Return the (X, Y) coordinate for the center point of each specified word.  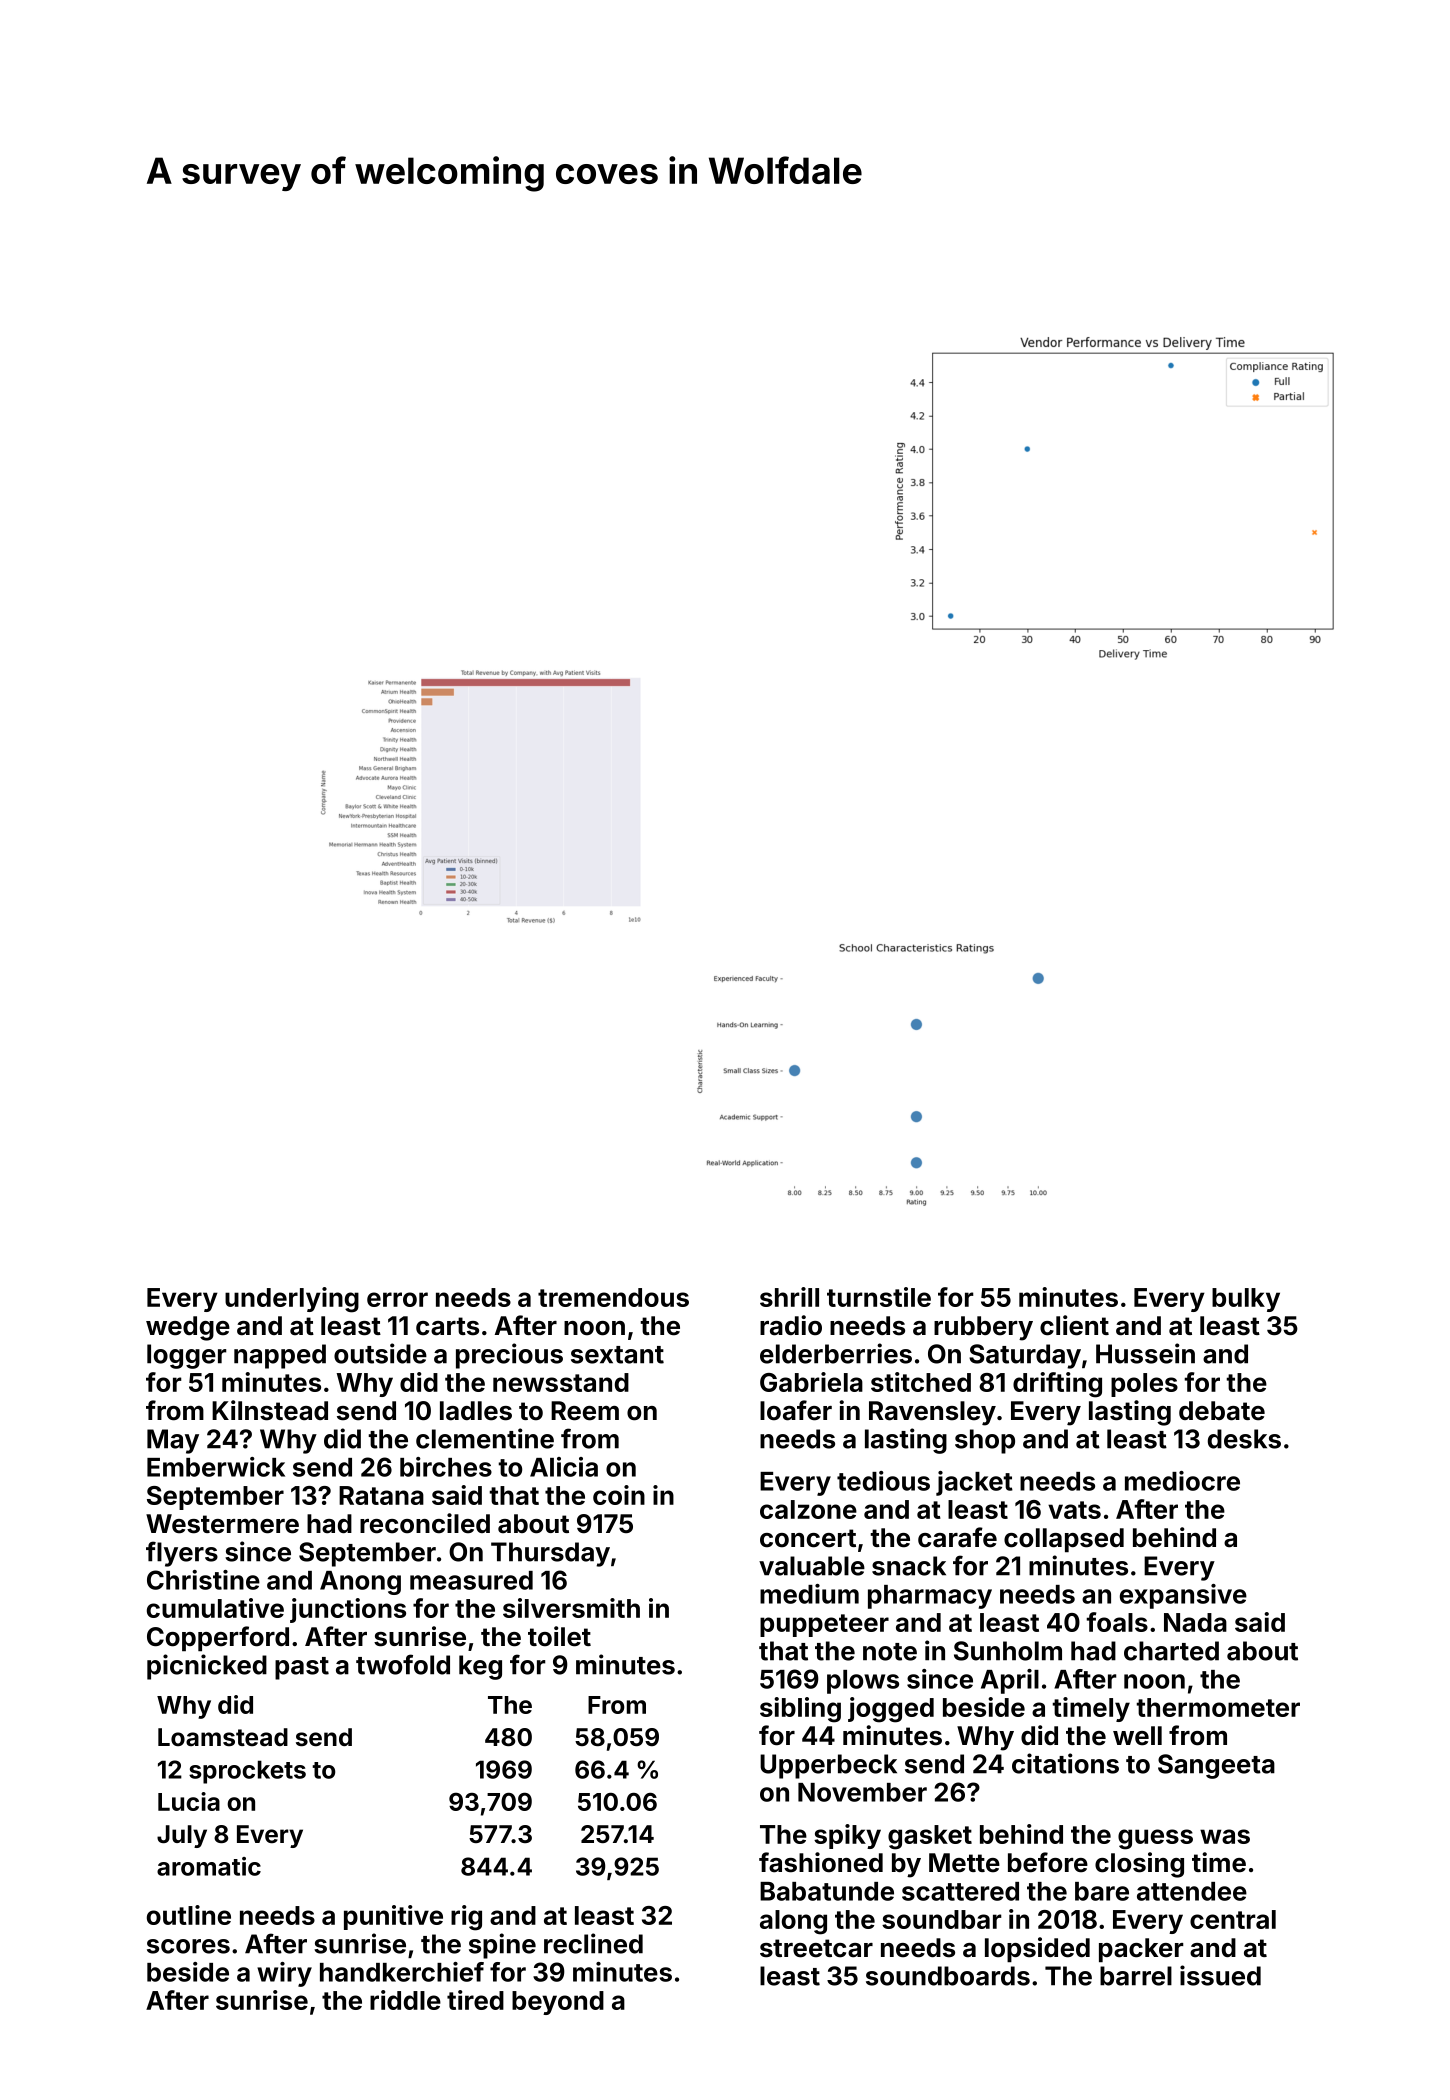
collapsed (1064, 1540)
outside (380, 1353)
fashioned (821, 1862)
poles (1144, 1385)
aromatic (209, 1866)
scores (188, 1946)
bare (1102, 1891)
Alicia (564, 1467)
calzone (808, 1509)
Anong (360, 1583)
